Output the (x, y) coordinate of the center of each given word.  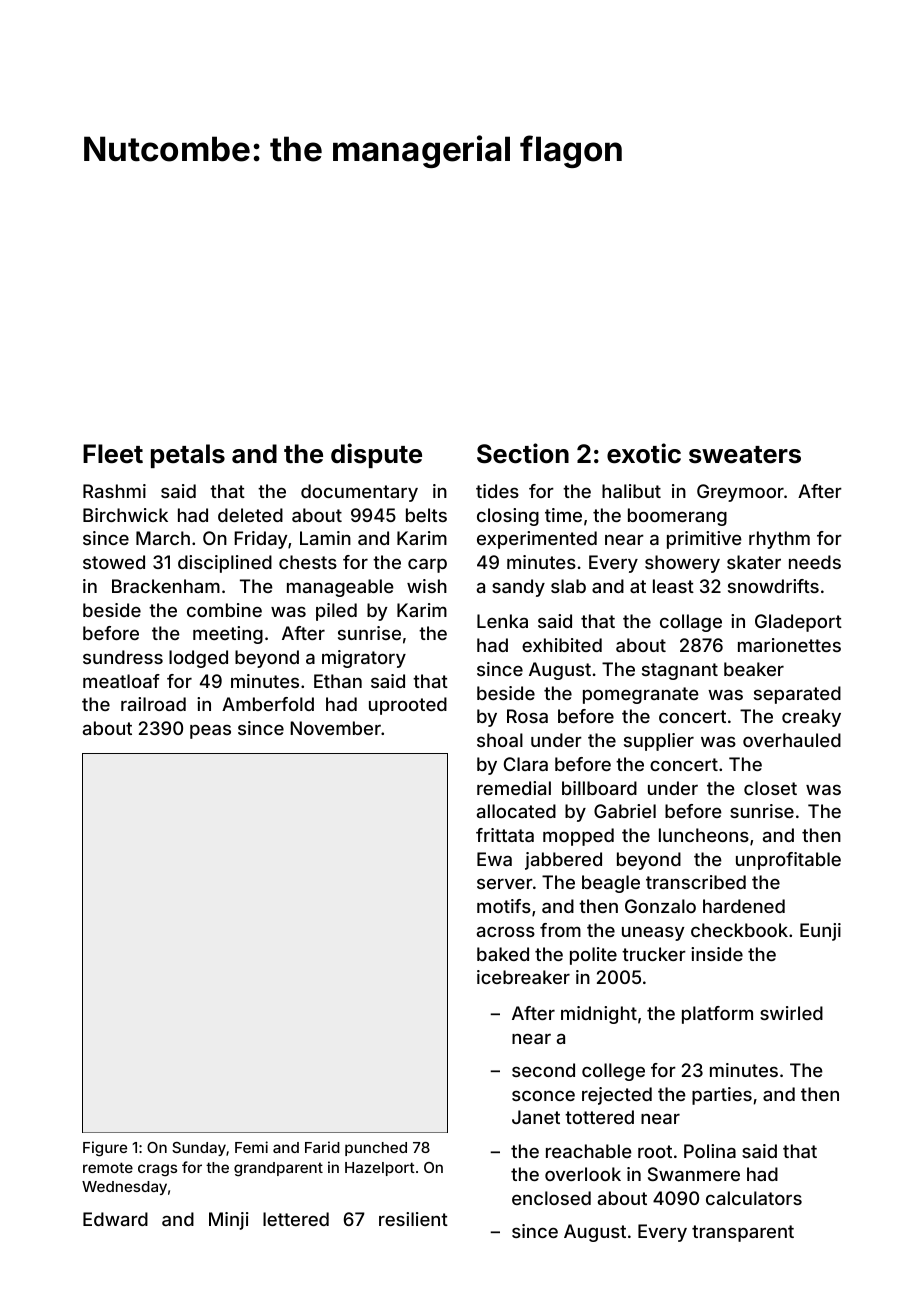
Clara (526, 764)
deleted (250, 515)
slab (568, 586)
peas (210, 732)
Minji (229, 1221)
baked (503, 954)
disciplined (225, 564)
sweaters (745, 455)
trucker (654, 954)
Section (523, 453)
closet (770, 788)
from (560, 930)
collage (691, 623)
